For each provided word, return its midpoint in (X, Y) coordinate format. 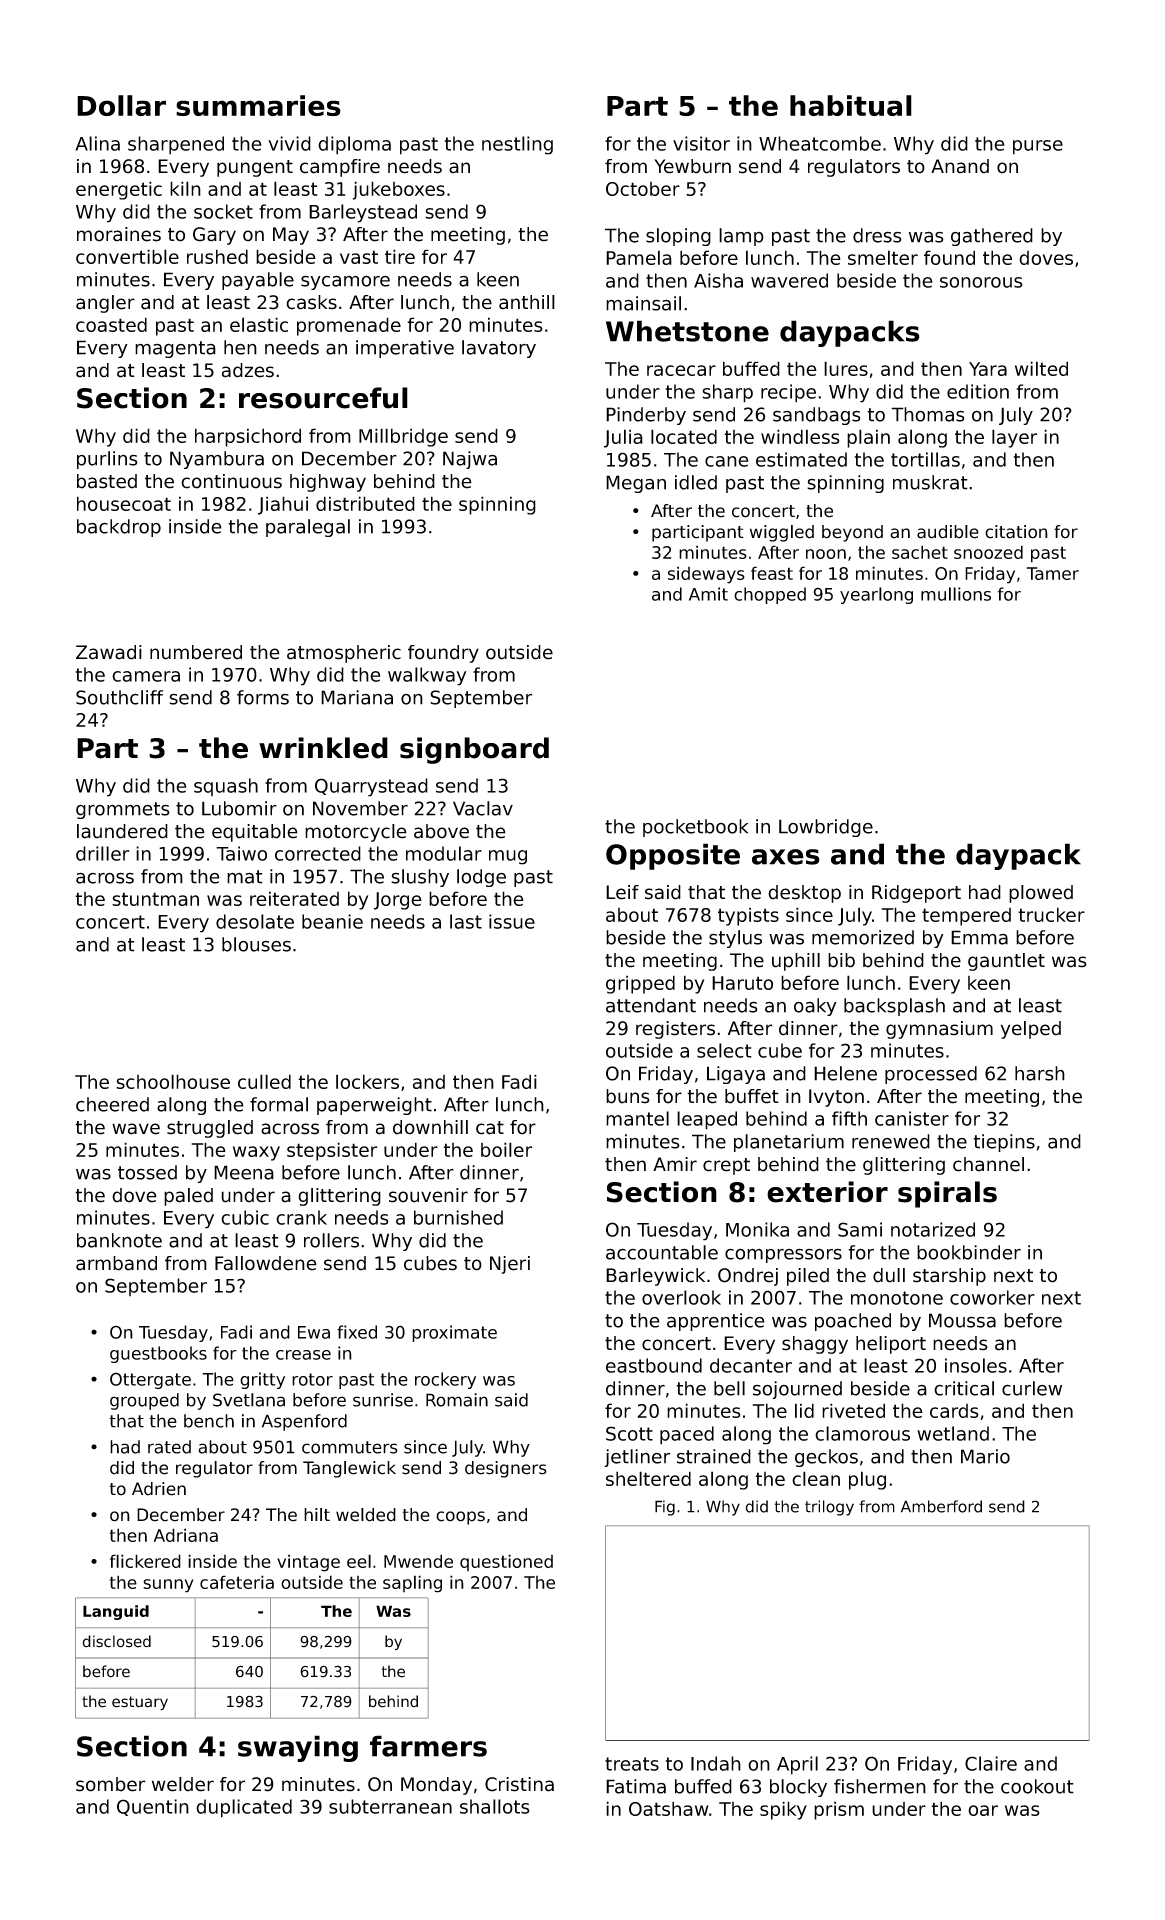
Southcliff (119, 697)
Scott (629, 1433)
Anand (960, 166)
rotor (312, 1379)
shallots (495, 1806)
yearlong (876, 595)
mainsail (643, 303)
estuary (140, 1703)
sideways (706, 575)
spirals (947, 1194)
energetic (119, 190)
